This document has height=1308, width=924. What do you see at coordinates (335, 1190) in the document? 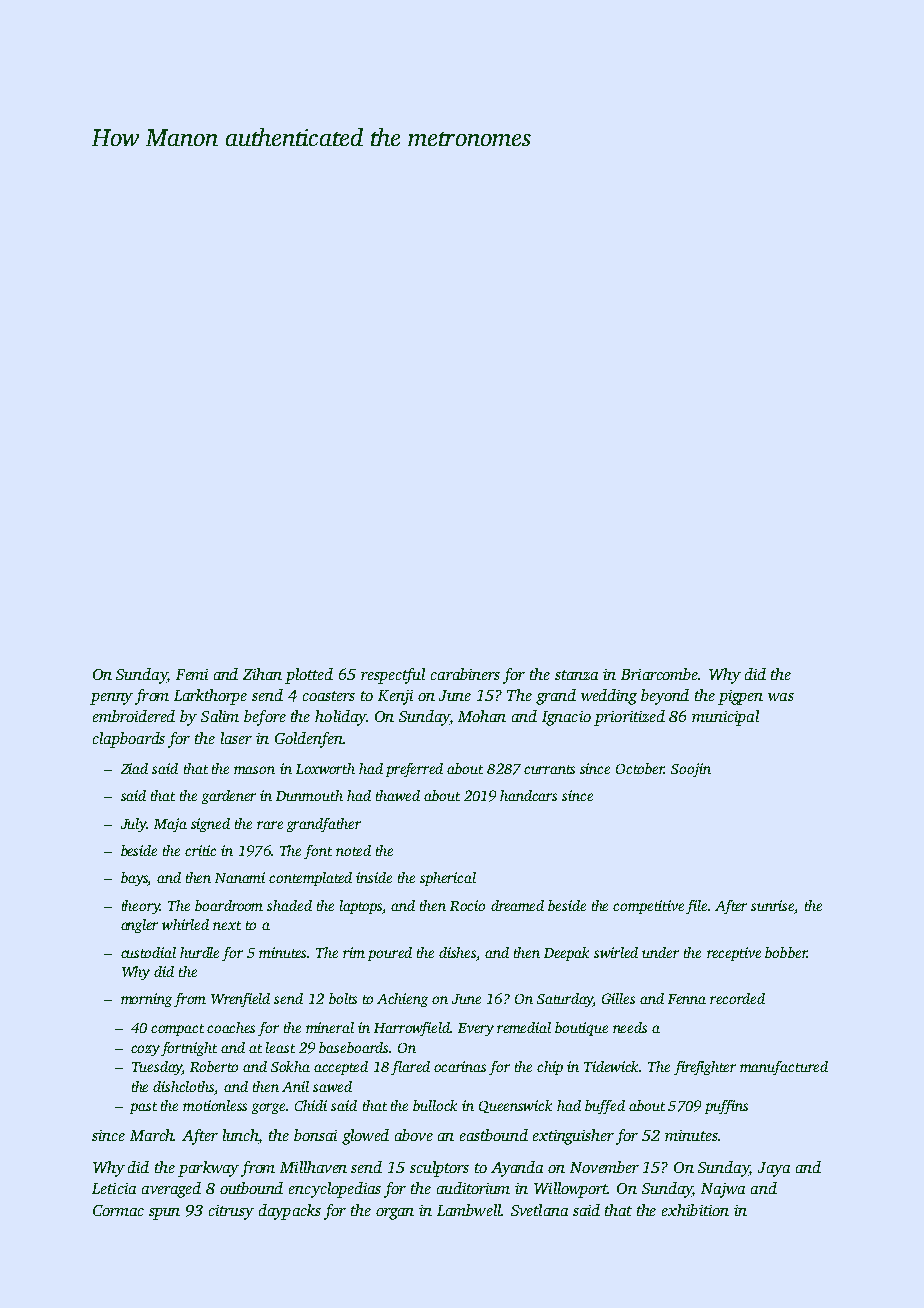
I see `encyclopedias` at bounding box center [335, 1190].
